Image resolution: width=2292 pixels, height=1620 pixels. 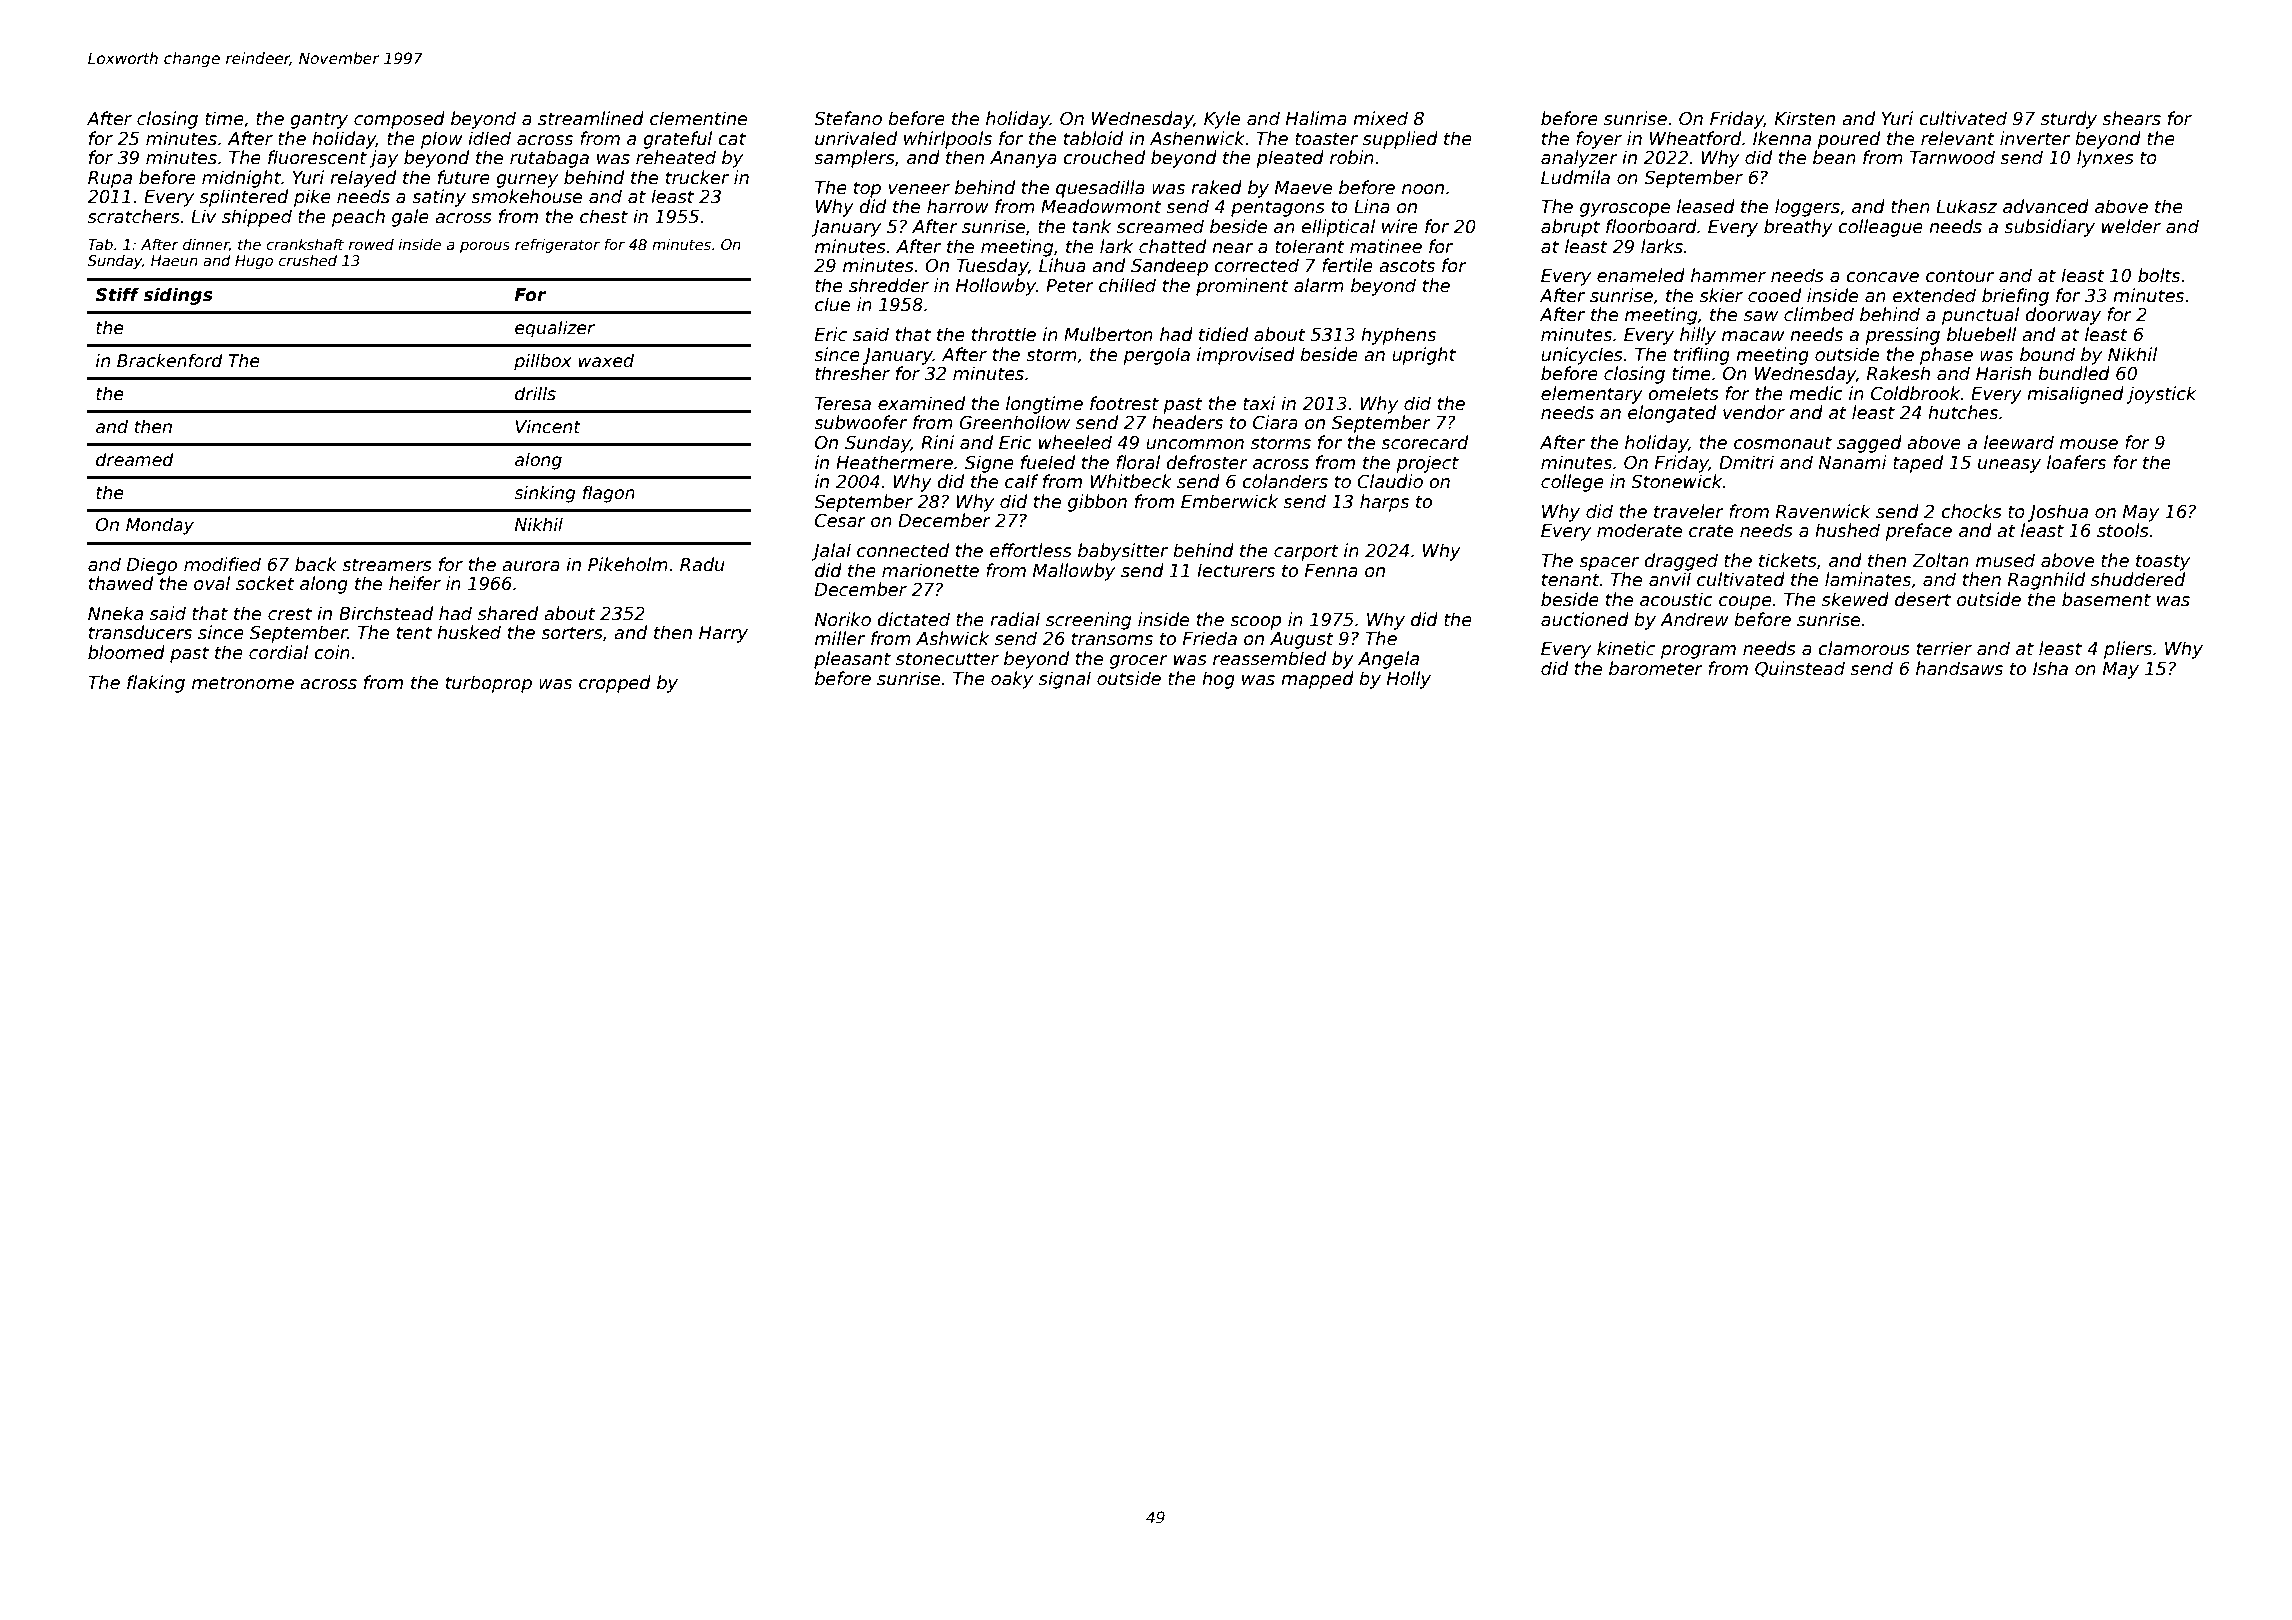 What do you see at coordinates (2046, 206) in the image?
I see `advanced` at bounding box center [2046, 206].
